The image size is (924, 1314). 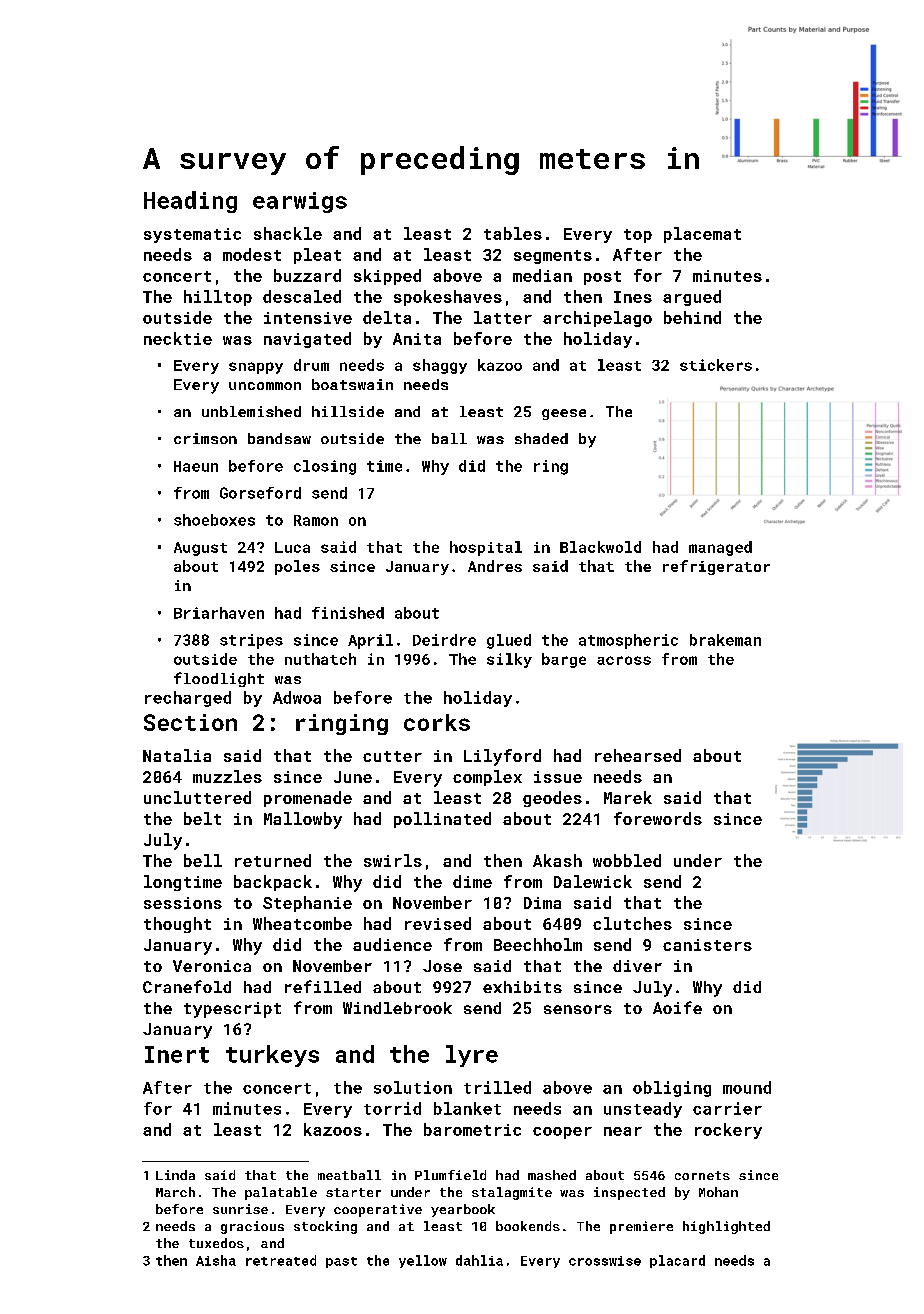 What do you see at coordinates (218, 298) in the image?
I see `hilltop` at bounding box center [218, 298].
